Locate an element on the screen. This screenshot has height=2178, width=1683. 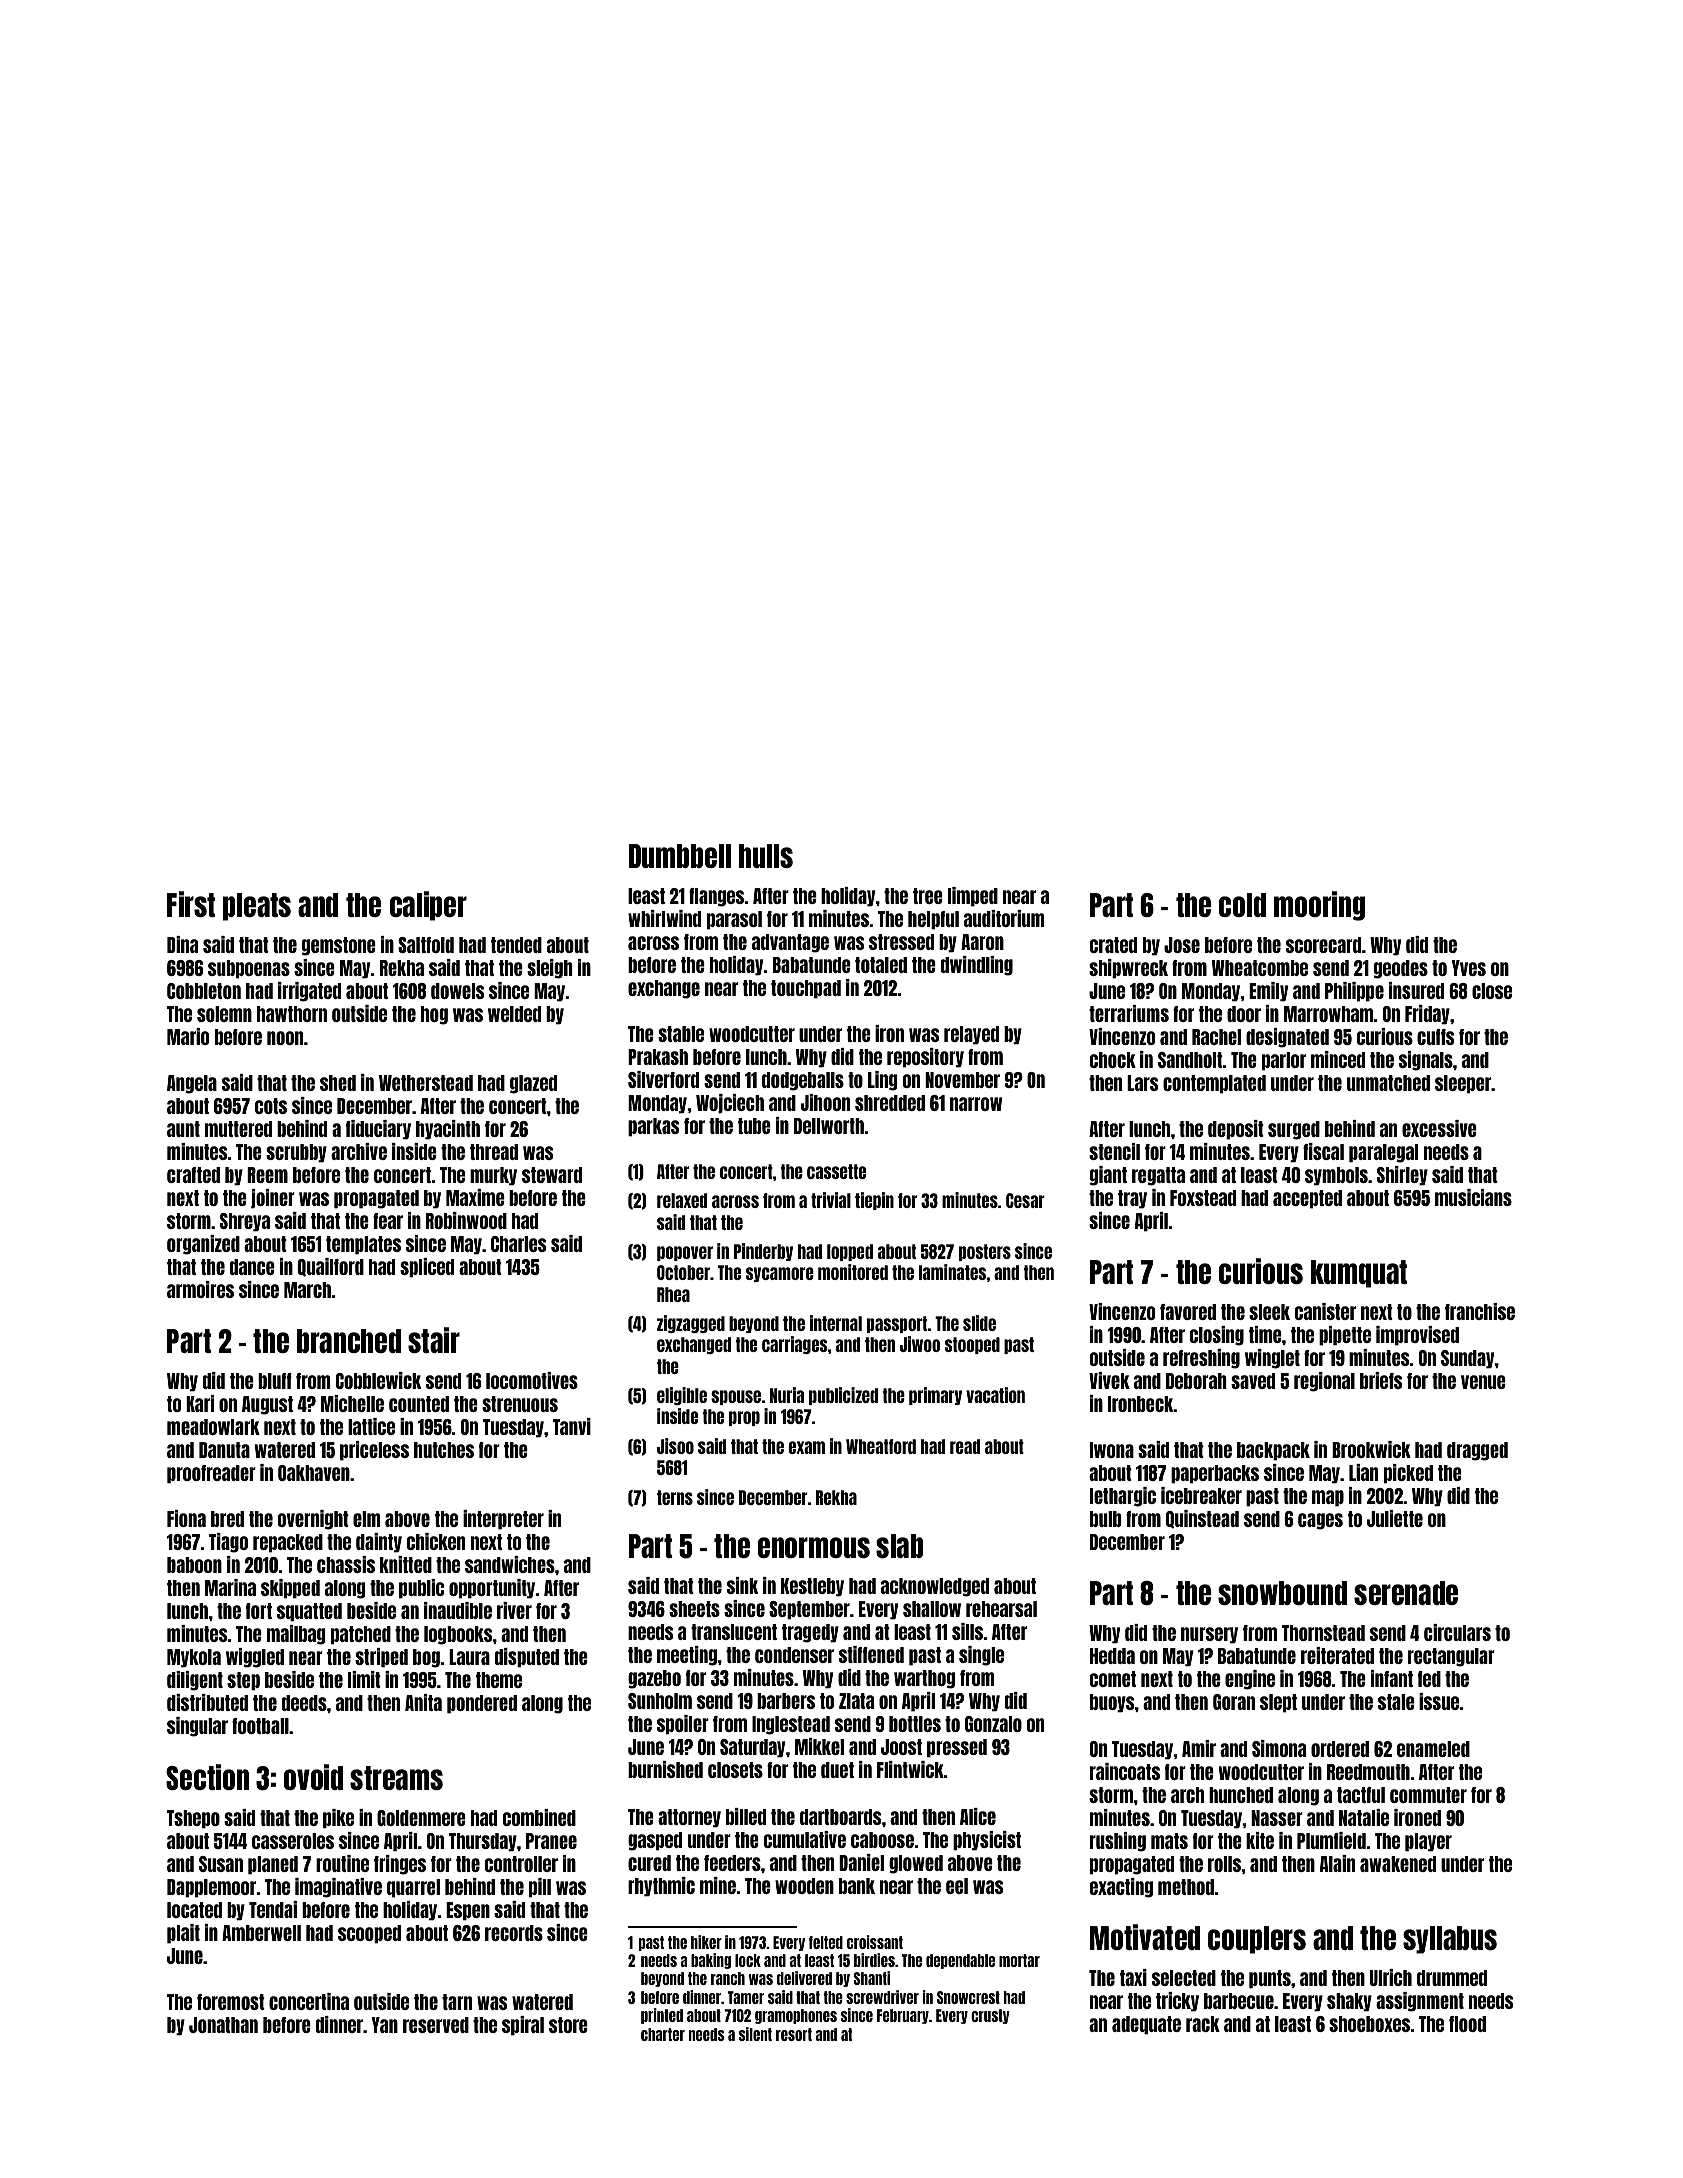
Yan is located at coordinates (384, 2025).
